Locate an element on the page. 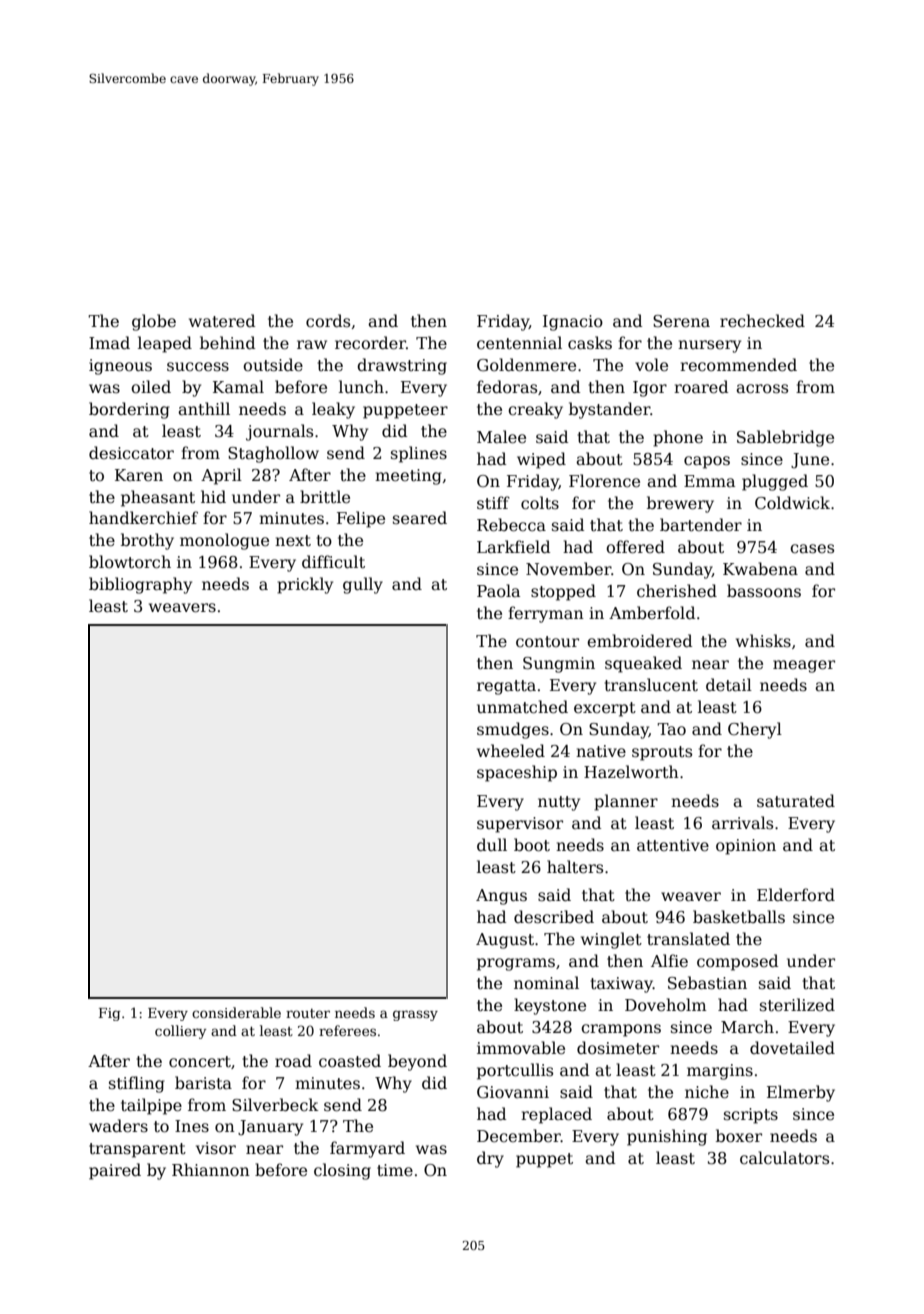 The height and width of the page is (1314, 924). contour is located at coordinates (547, 641).
